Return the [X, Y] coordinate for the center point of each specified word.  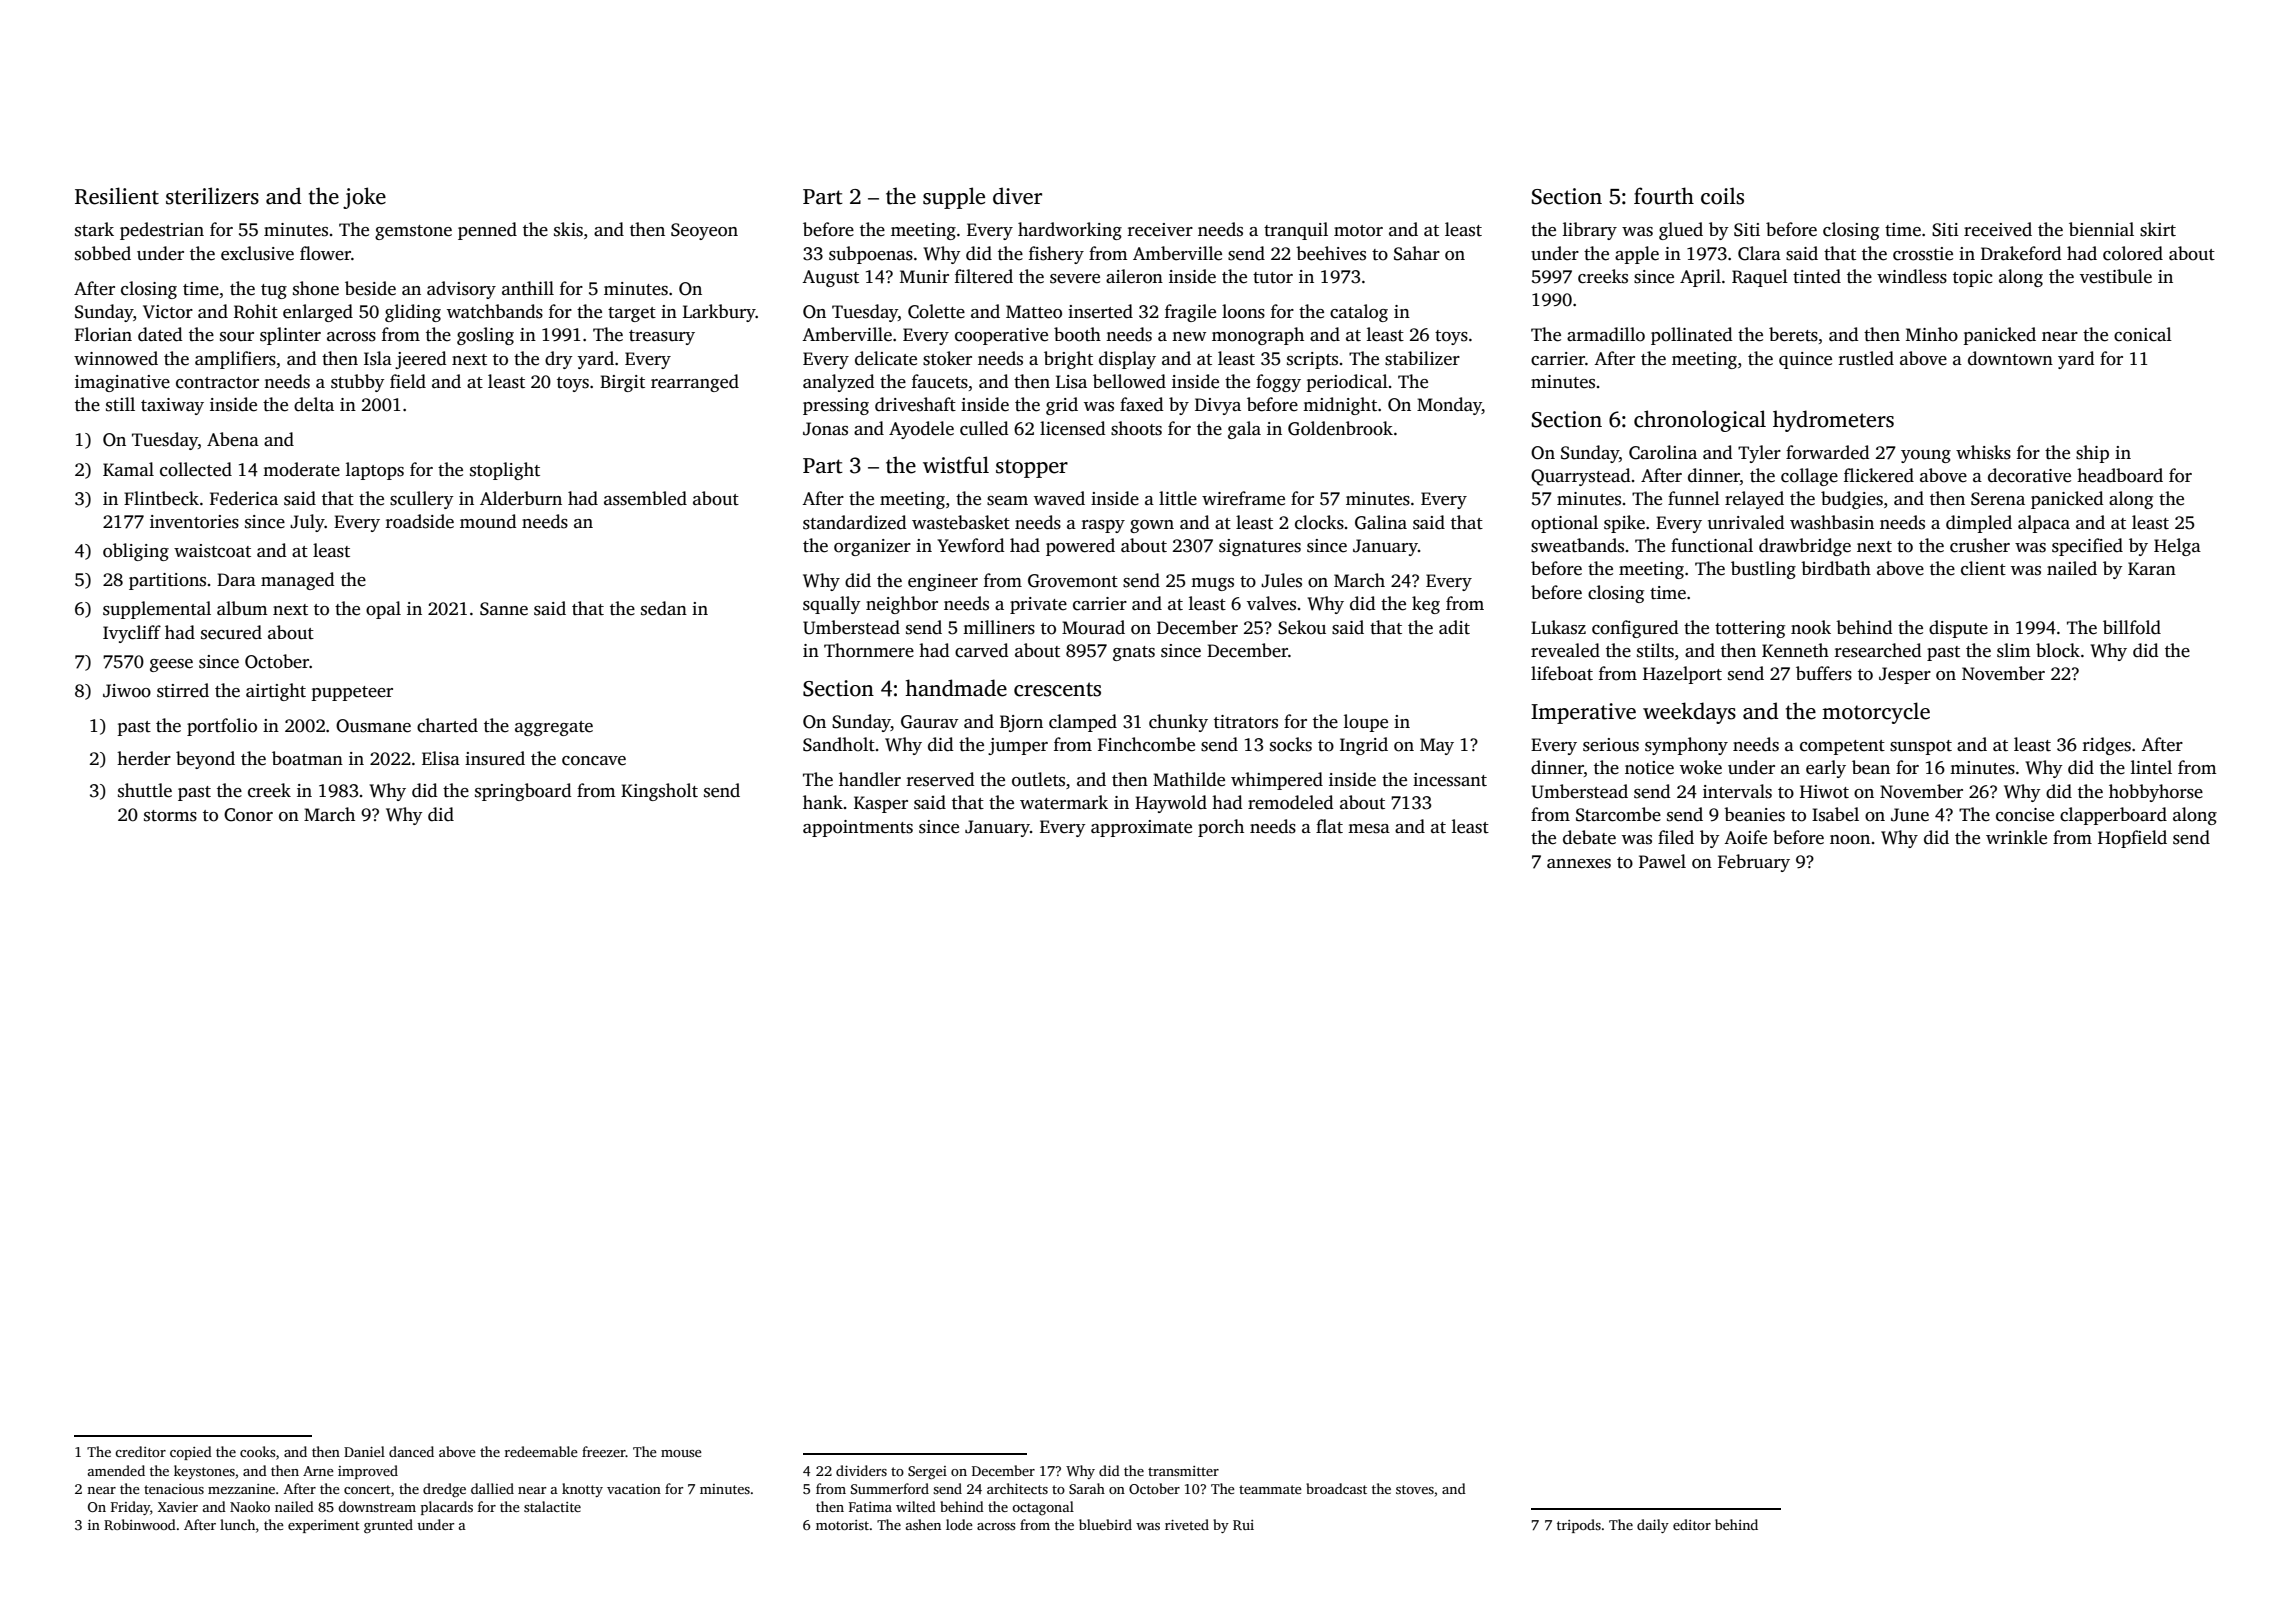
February [1754, 863]
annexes [1579, 864]
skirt [2158, 229]
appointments [858, 828]
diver [1017, 196]
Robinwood [140, 1524]
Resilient [117, 196]
